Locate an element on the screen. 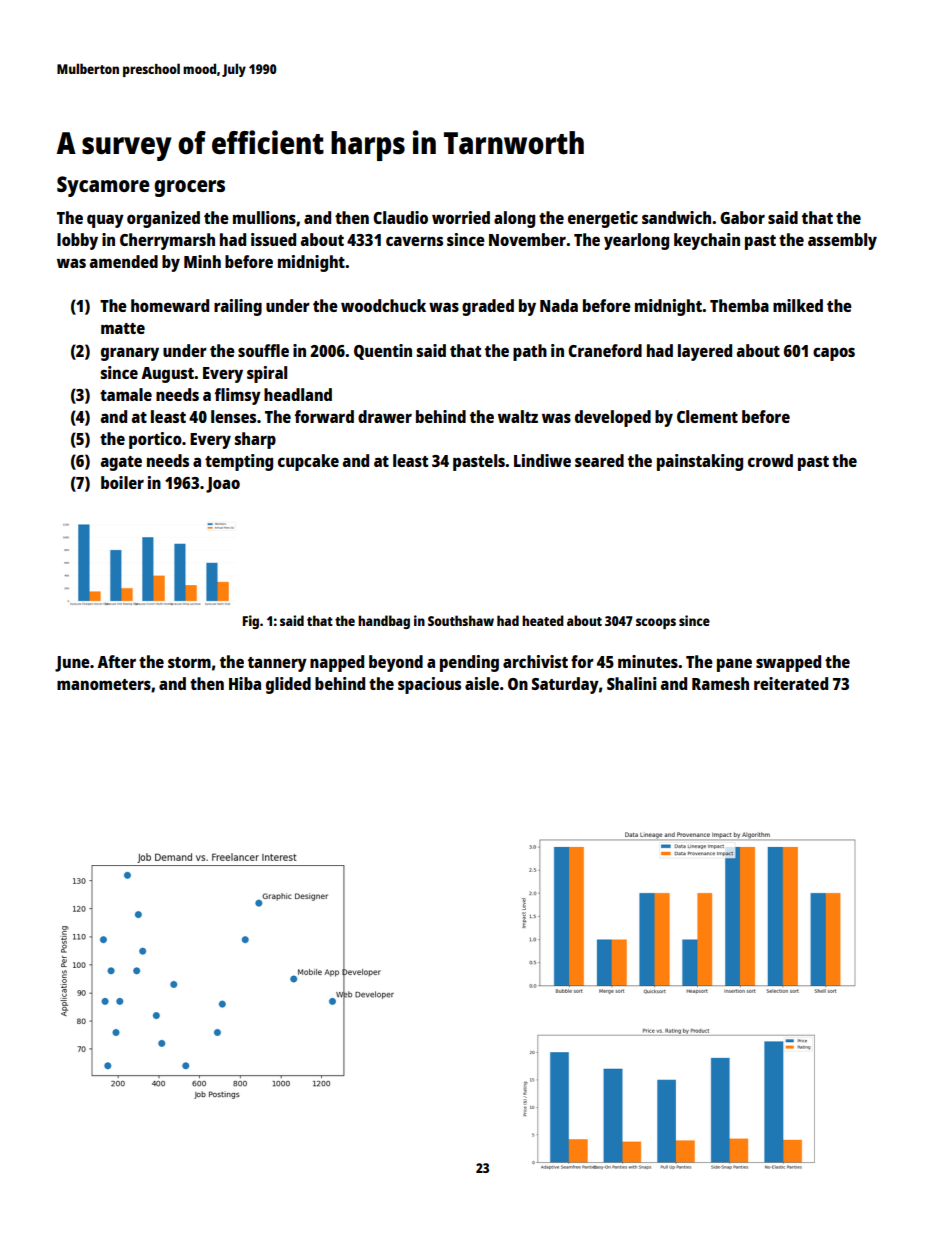 The image size is (952, 1233). manometers is located at coordinates (104, 684).
